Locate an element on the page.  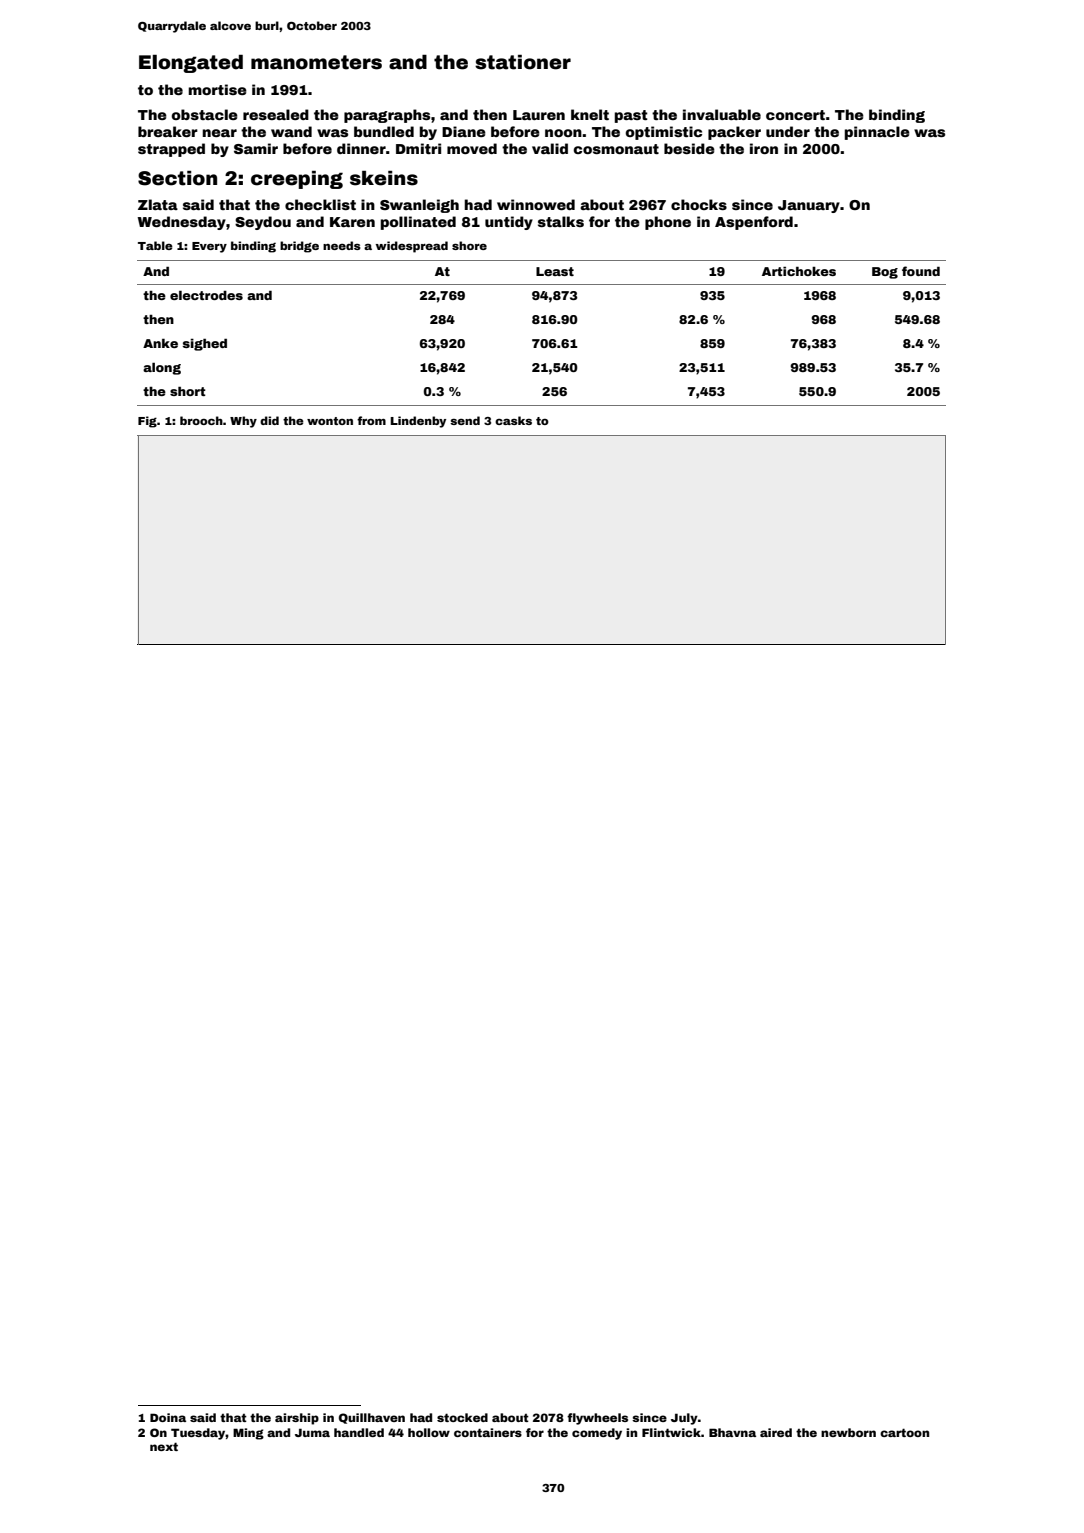
casks is located at coordinates (513, 420).
